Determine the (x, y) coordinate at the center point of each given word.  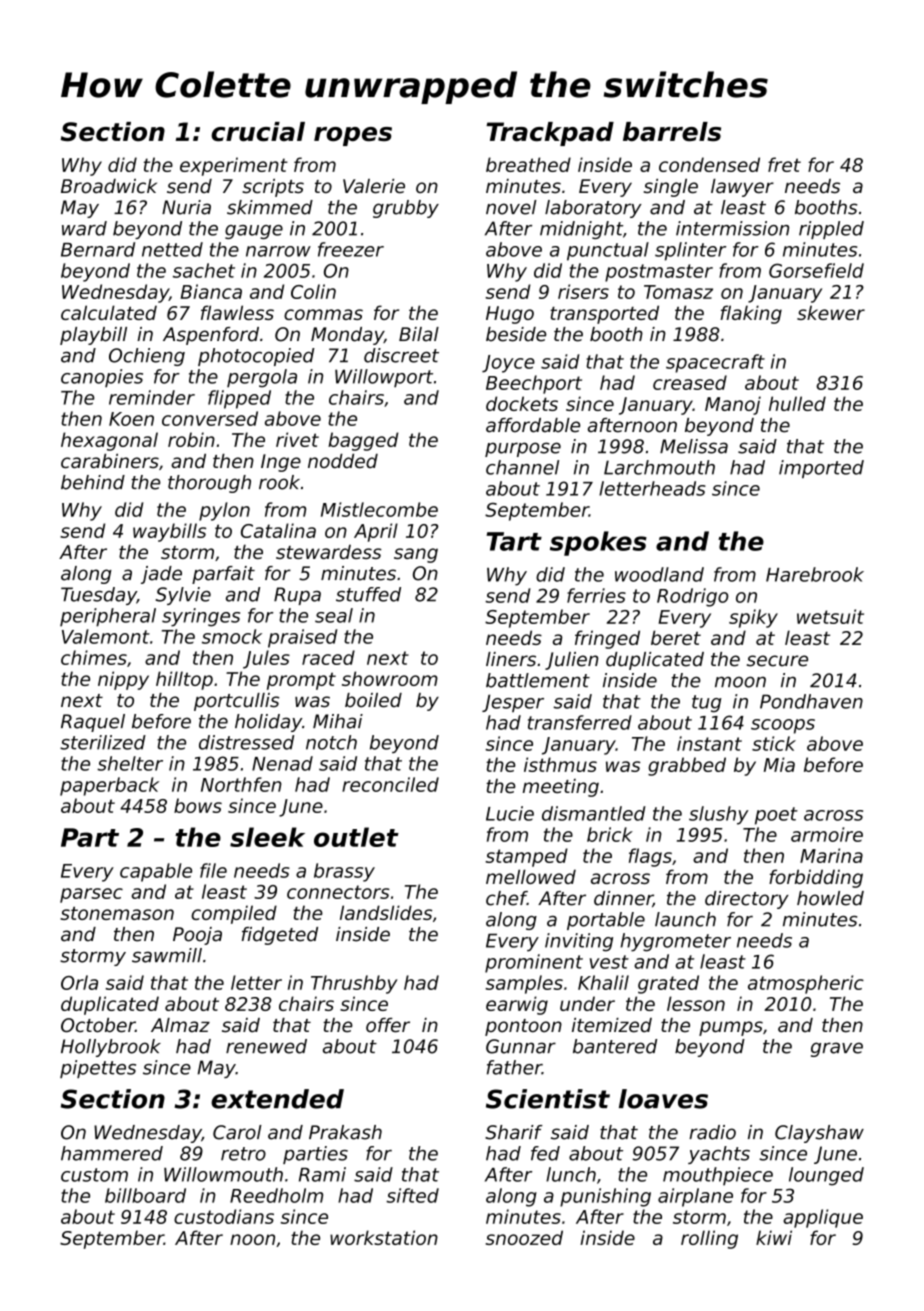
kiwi (774, 1237)
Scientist (548, 1099)
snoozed (524, 1237)
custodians (224, 1216)
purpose (523, 449)
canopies (102, 378)
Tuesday (99, 596)
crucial (258, 132)
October (98, 1025)
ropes (353, 136)
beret (676, 637)
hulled (797, 403)
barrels (672, 132)
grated (668, 984)
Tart (514, 541)
